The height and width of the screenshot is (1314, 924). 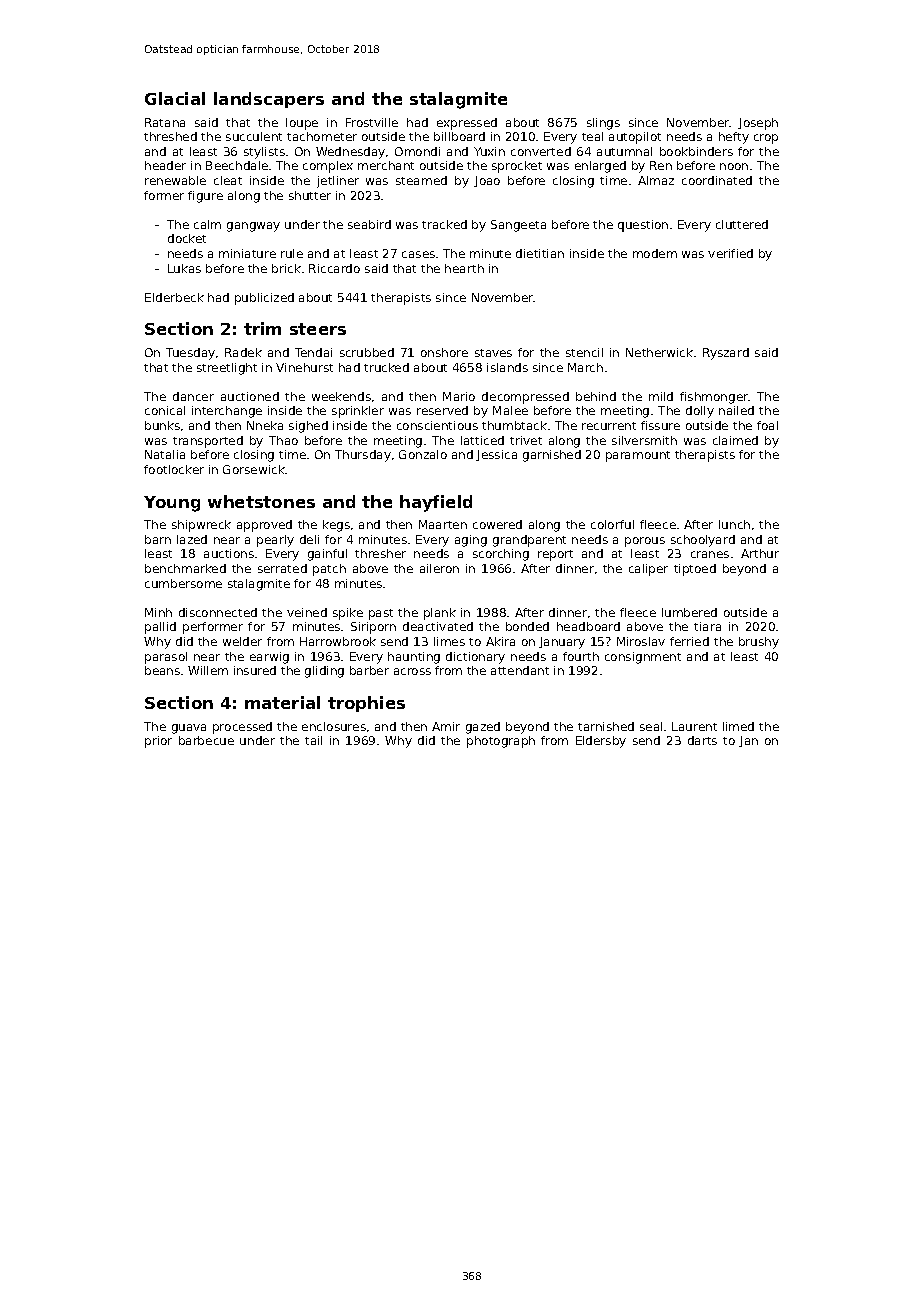 What do you see at coordinates (367, 352) in the screenshot?
I see `scrubbed` at bounding box center [367, 352].
